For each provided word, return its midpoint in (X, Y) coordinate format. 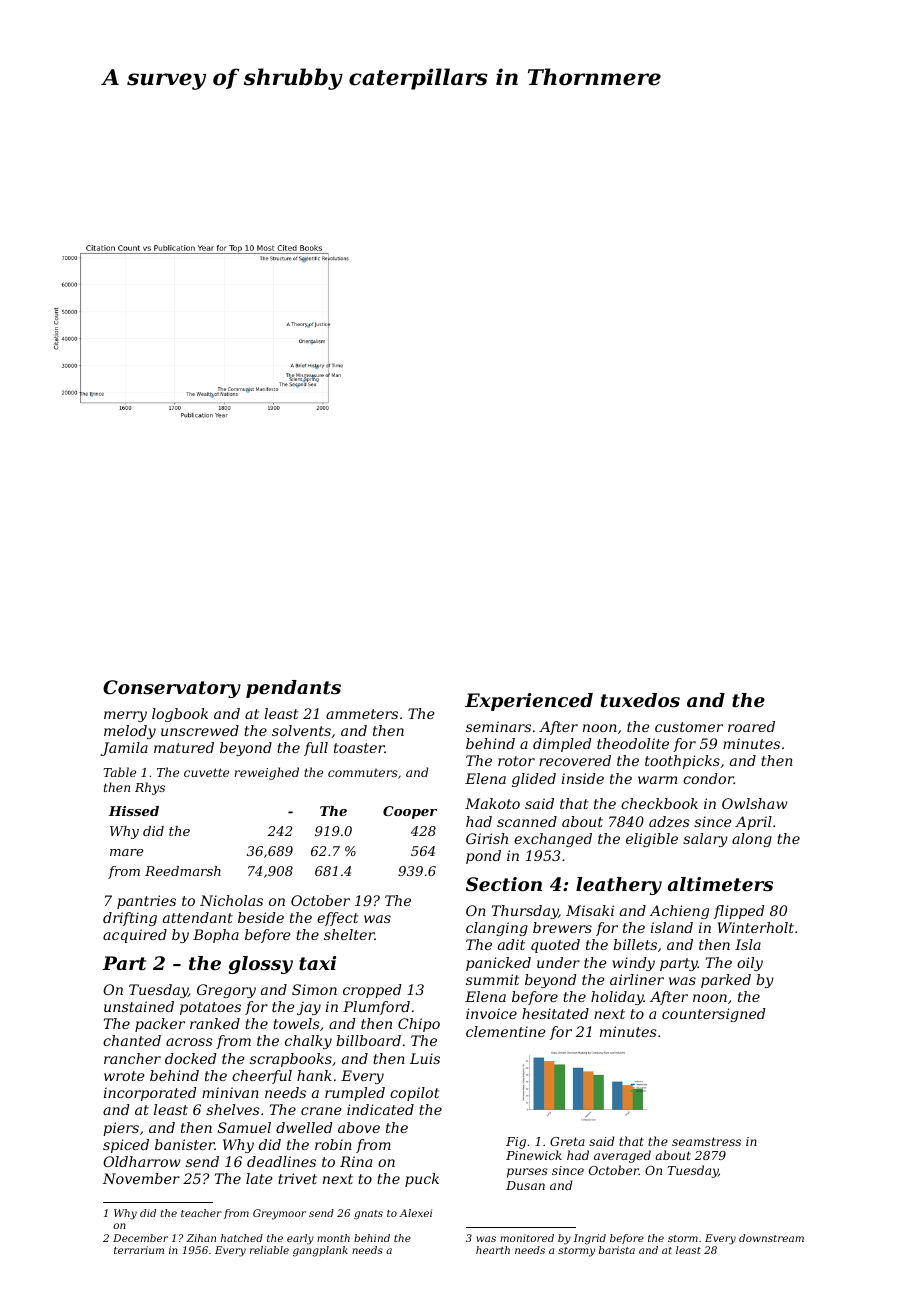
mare (126, 852)
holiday (617, 998)
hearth (493, 1250)
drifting (130, 919)
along (752, 840)
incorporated (150, 1094)
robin (333, 1144)
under (558, 962)
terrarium (139, 1250)
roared (751, 726)
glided (534, 780)
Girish (487, 838)
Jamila (124, 749)
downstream (771, 1238)
